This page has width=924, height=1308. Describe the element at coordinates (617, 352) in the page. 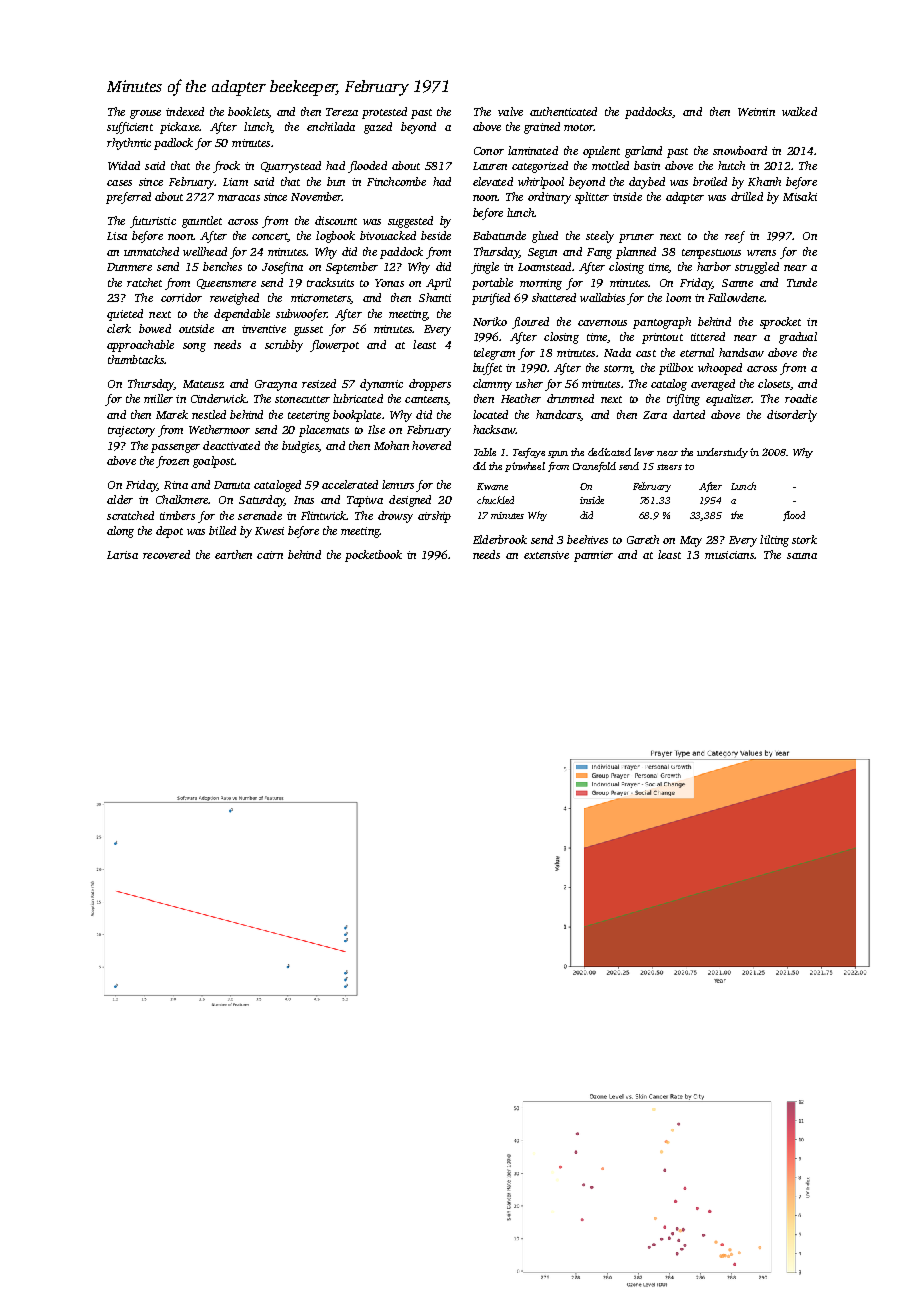

I see `Nada` at that location.
